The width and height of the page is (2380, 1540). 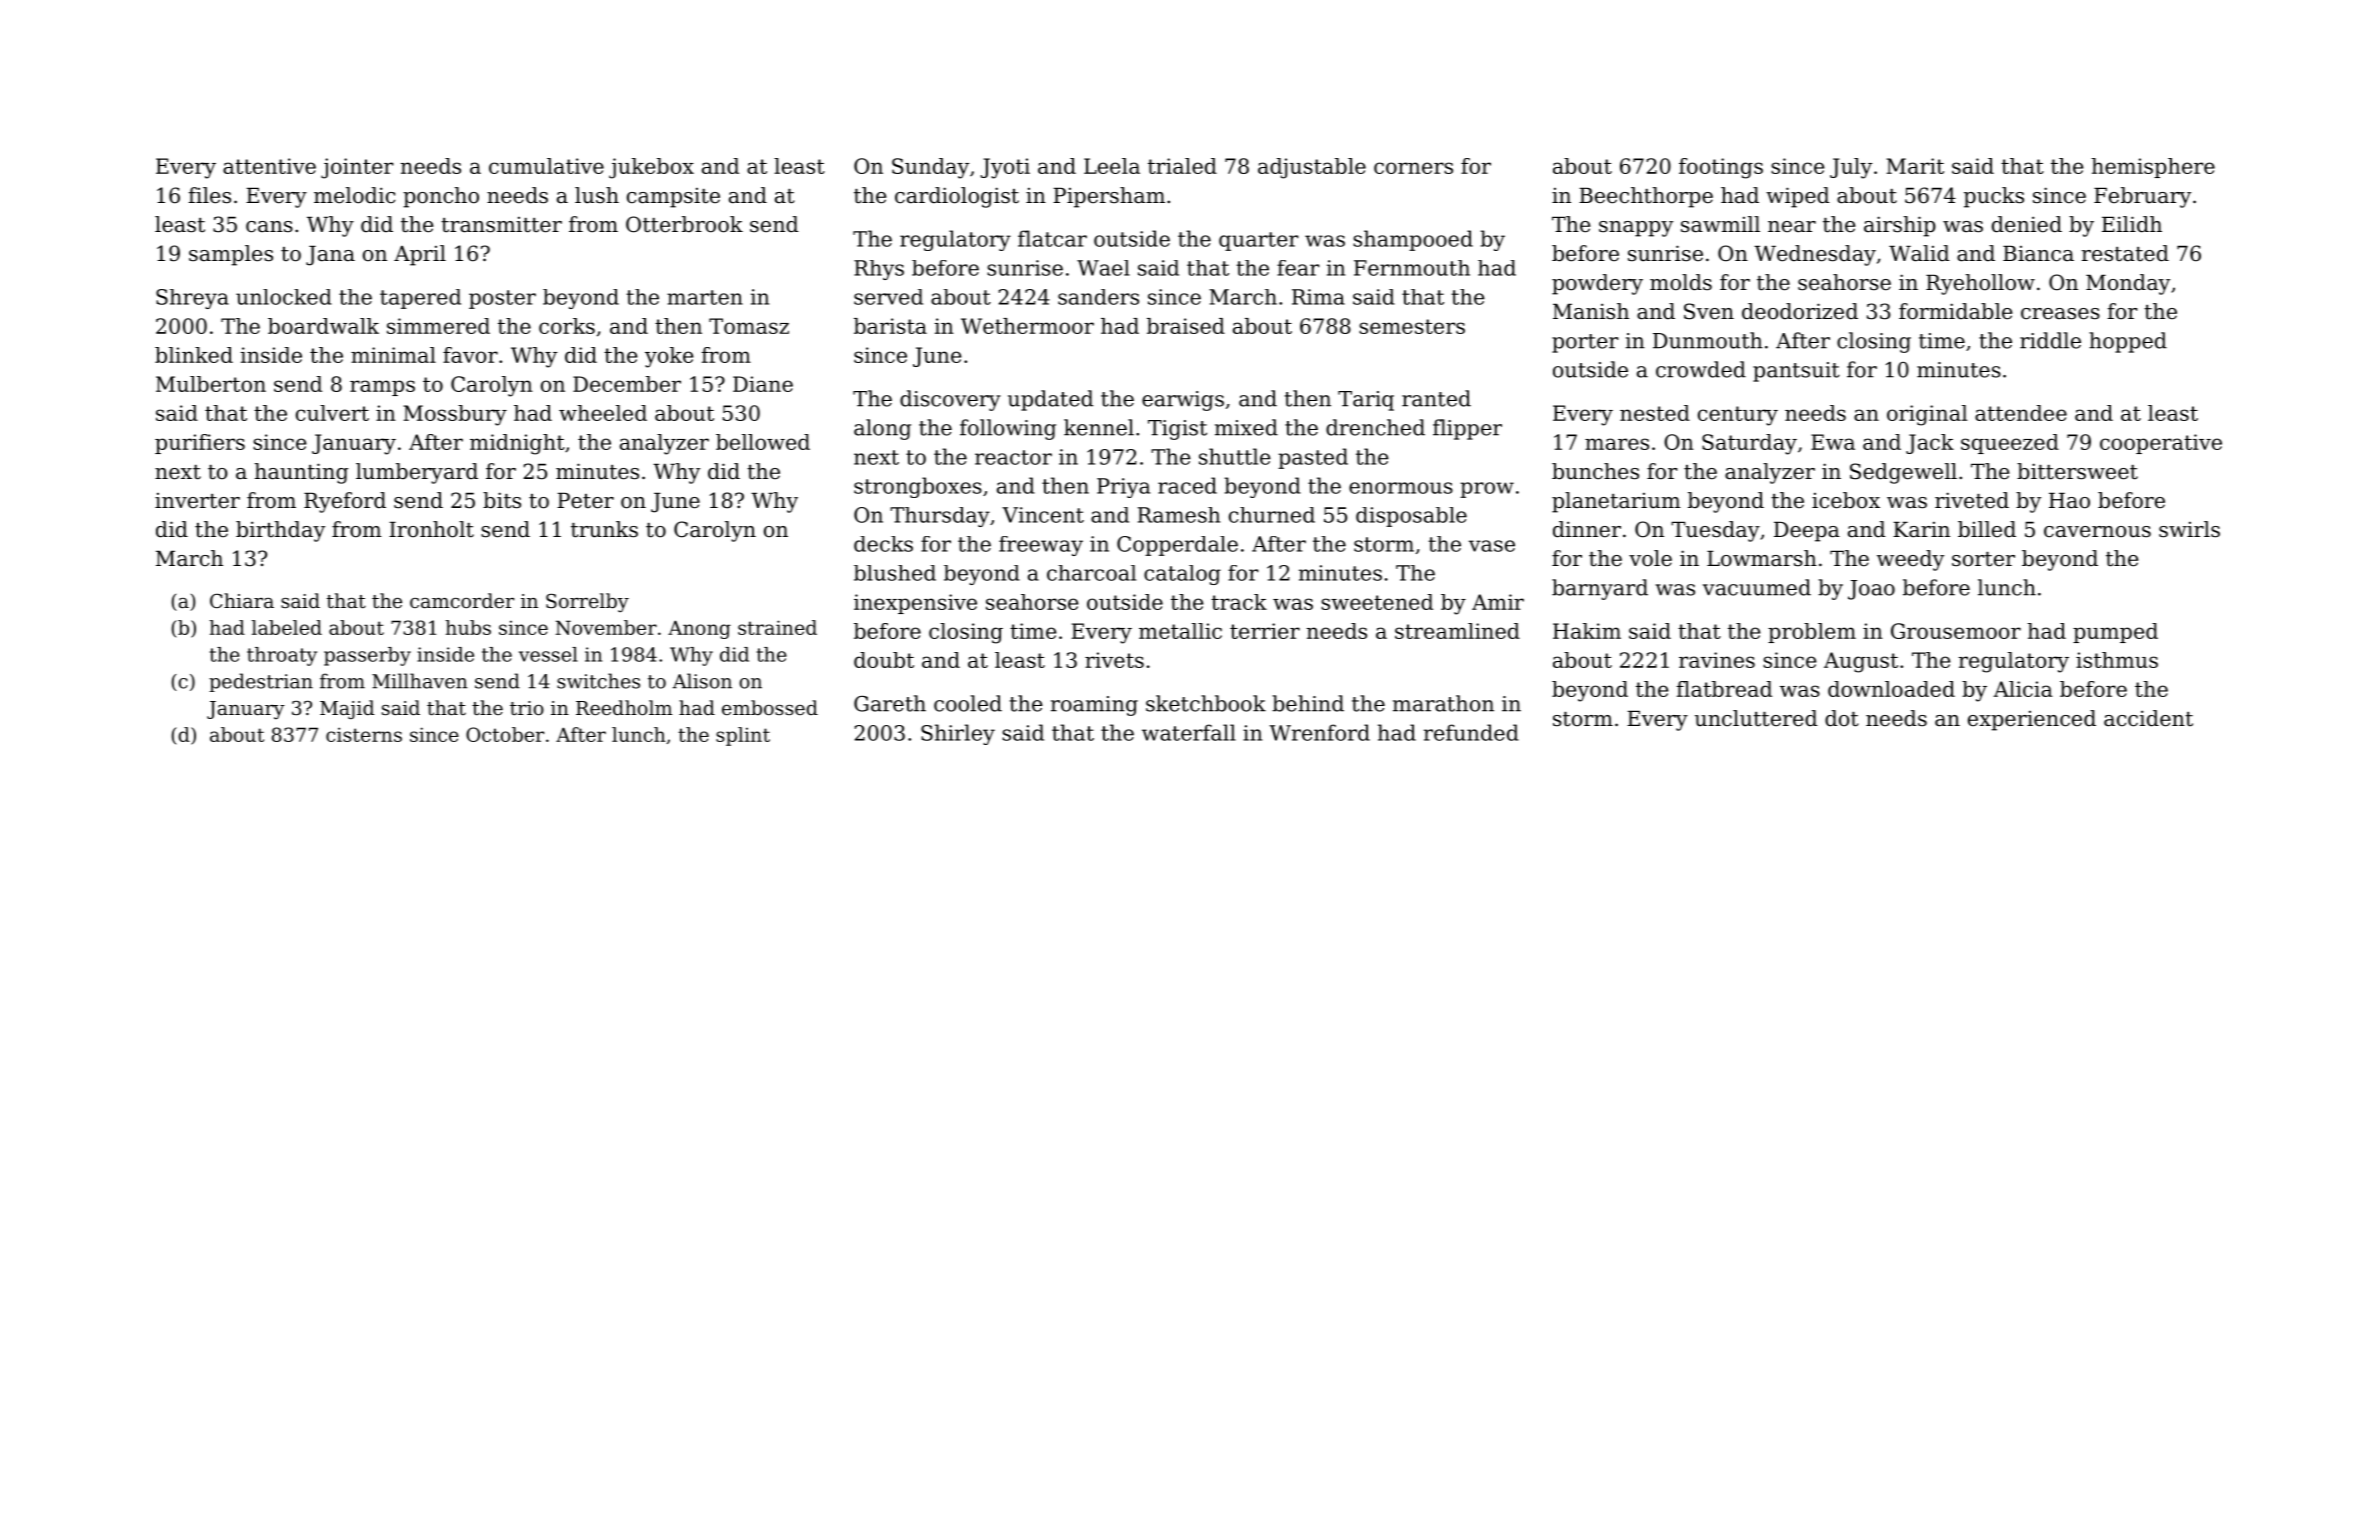 What do you see at coordinates (505, 734) in the page?
I see `October` at bounding box center [505, 734].
